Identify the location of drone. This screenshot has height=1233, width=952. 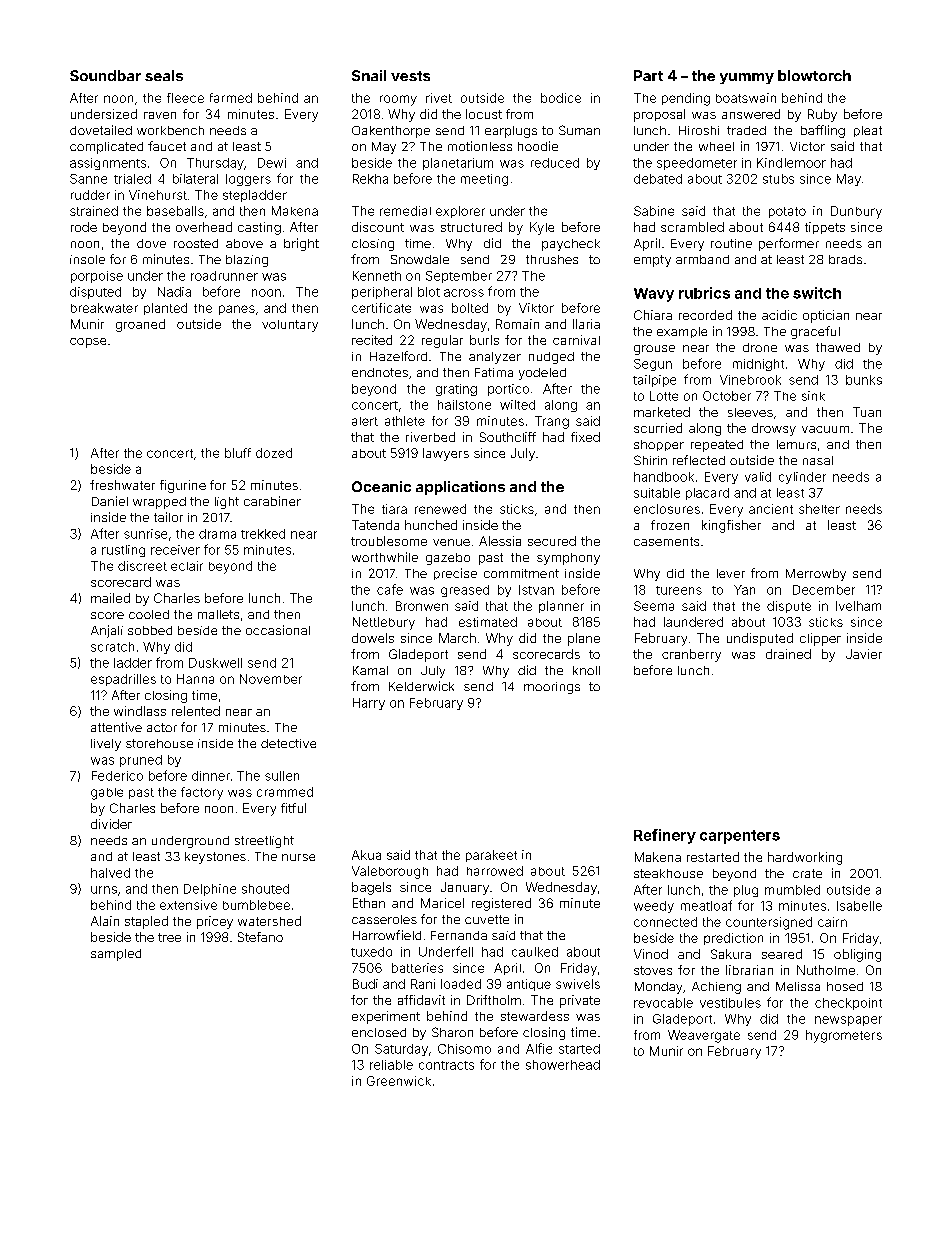
(760, 347).
